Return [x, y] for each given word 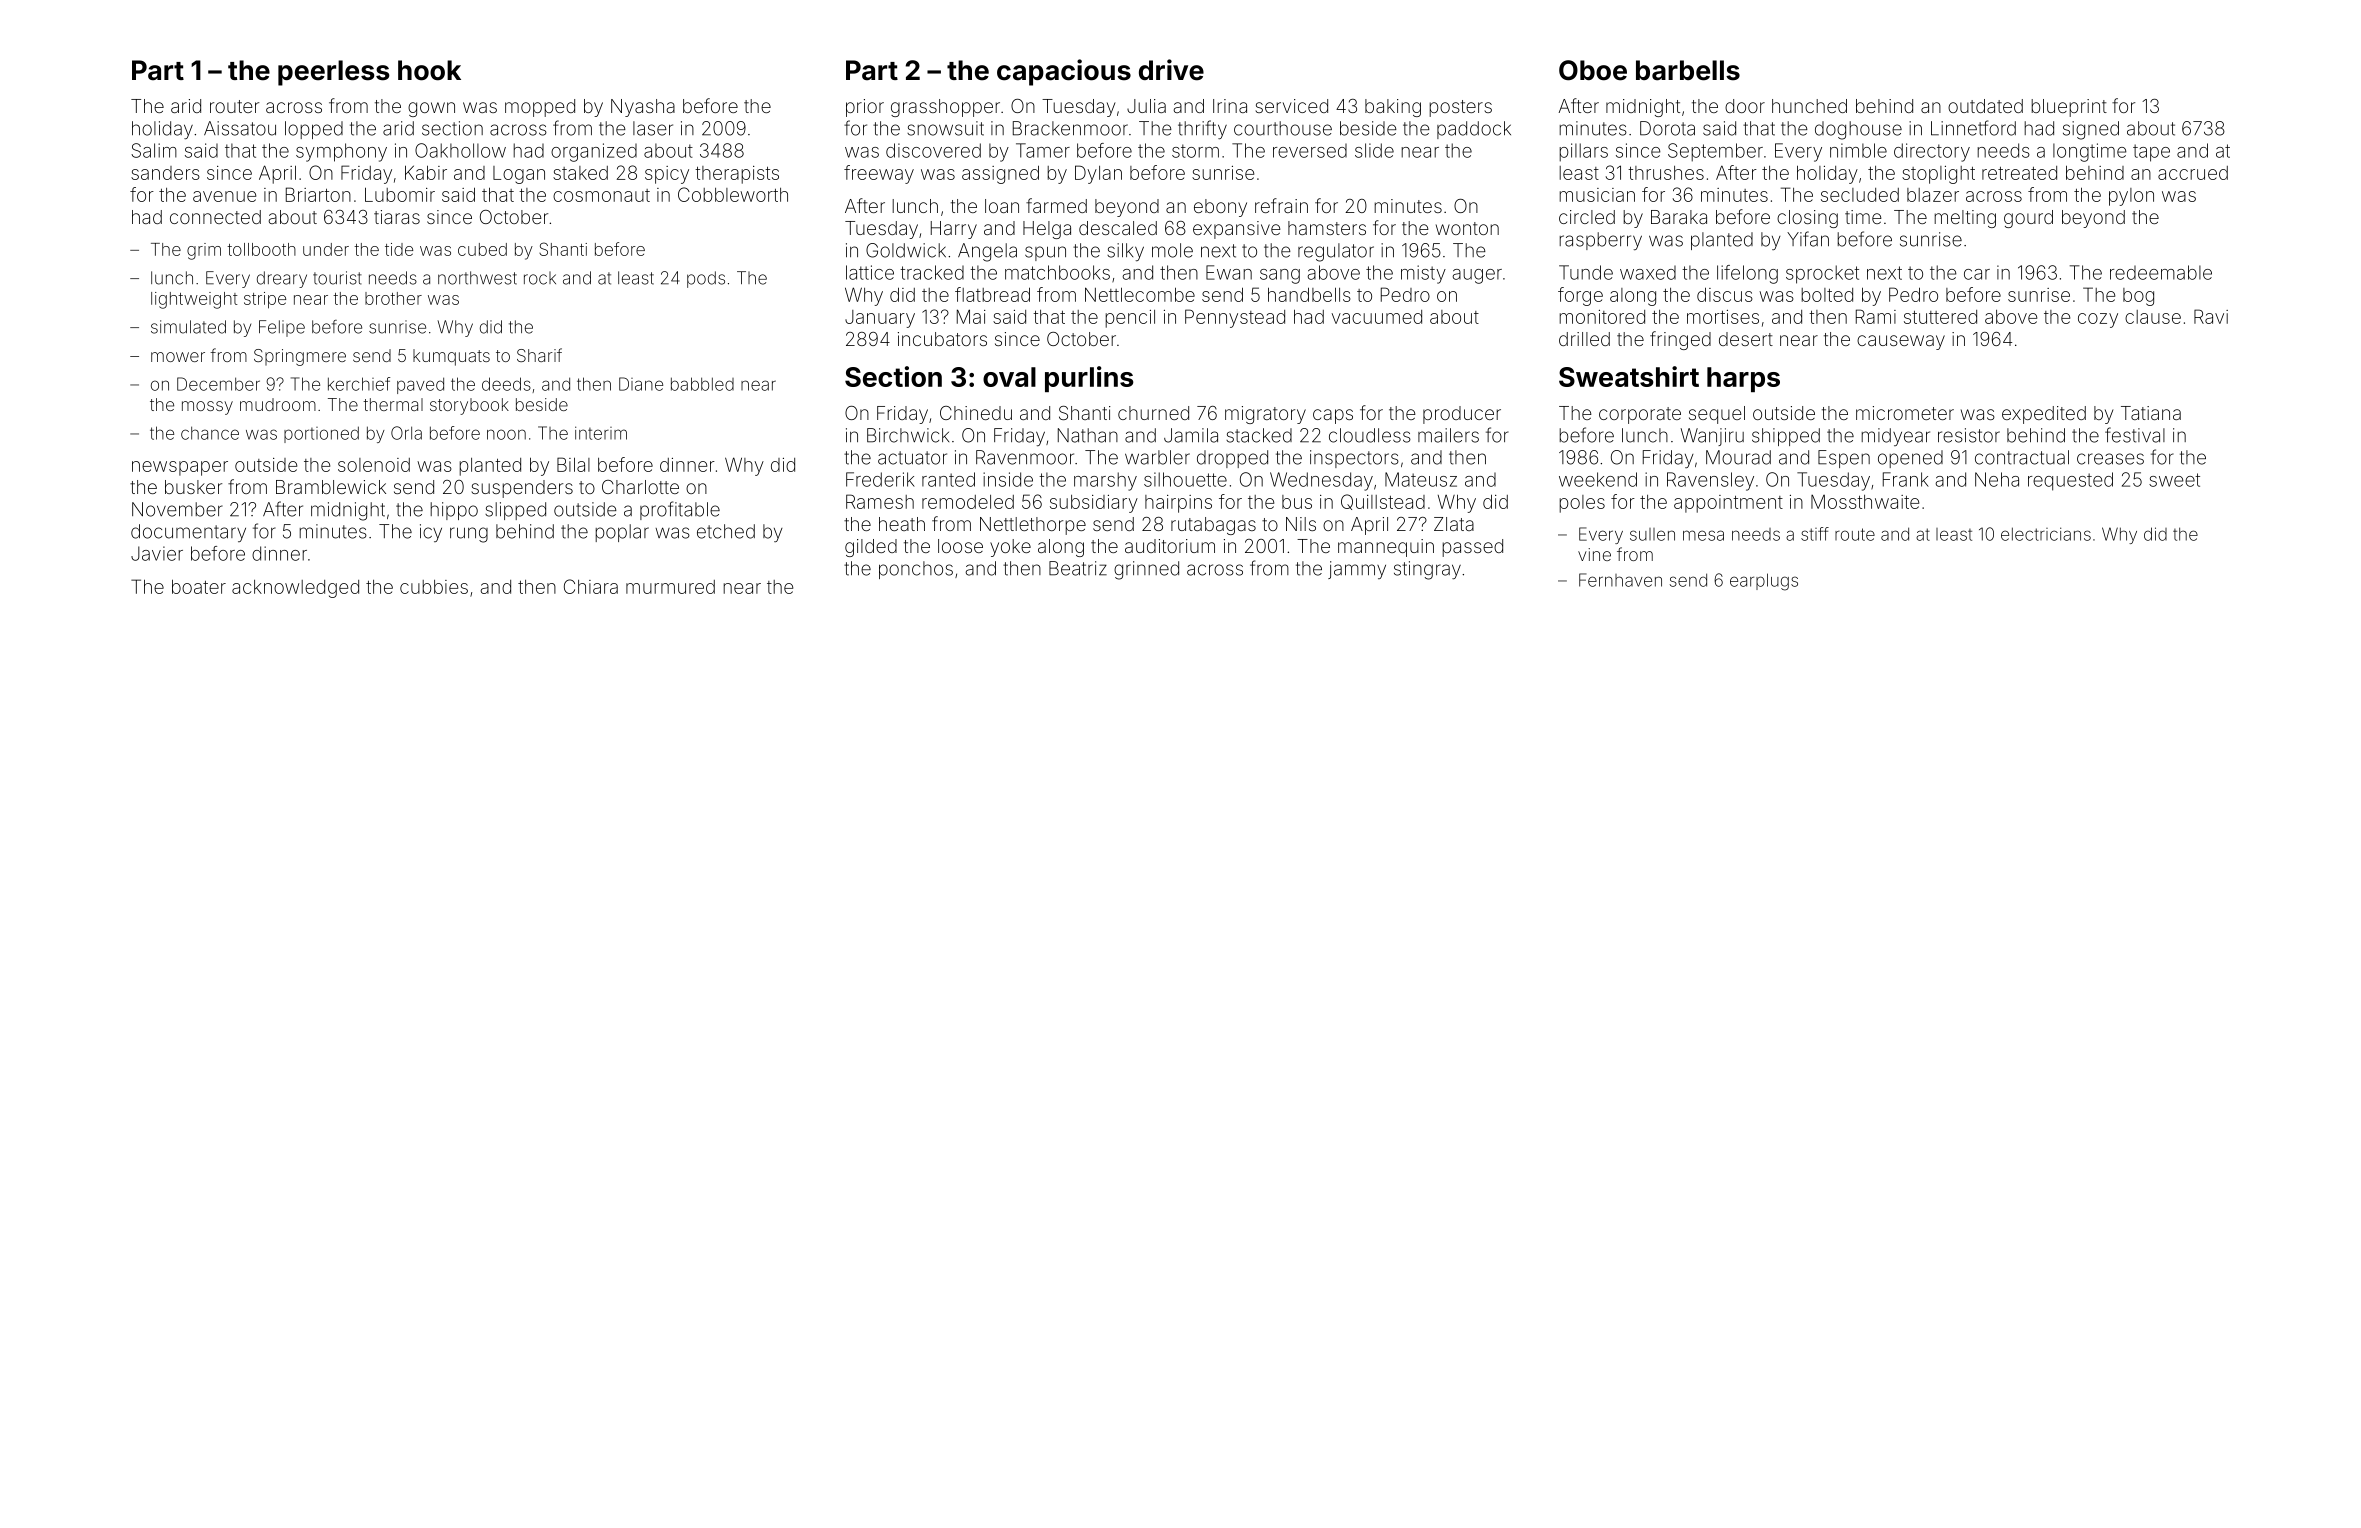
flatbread [992, 294]
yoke [1010, 548]
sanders [165, 173]
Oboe [1593, 70]
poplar [622, 533]
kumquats [451, 357]
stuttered [1940, 317]
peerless [334, 73]
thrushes [1666, 173]
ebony [1220, 208]
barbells [1688, 70]
